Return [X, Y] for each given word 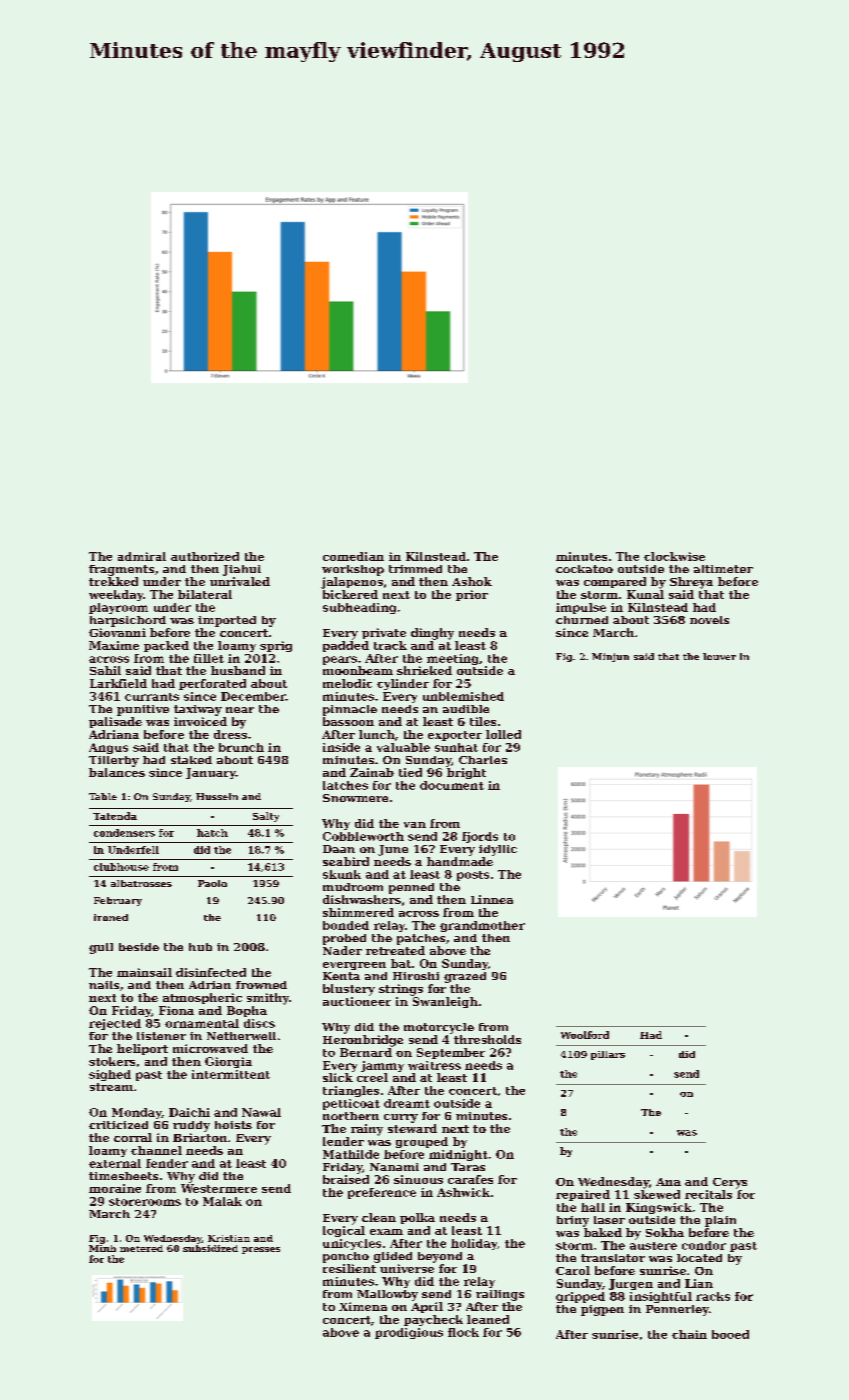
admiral [142, 556]
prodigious [409, 1333]
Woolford [585, 1035]
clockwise [674, 556]
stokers [112, 1061]
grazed [465, 977]
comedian [353, 556]
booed [730, 1334]
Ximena [363, 1306]
